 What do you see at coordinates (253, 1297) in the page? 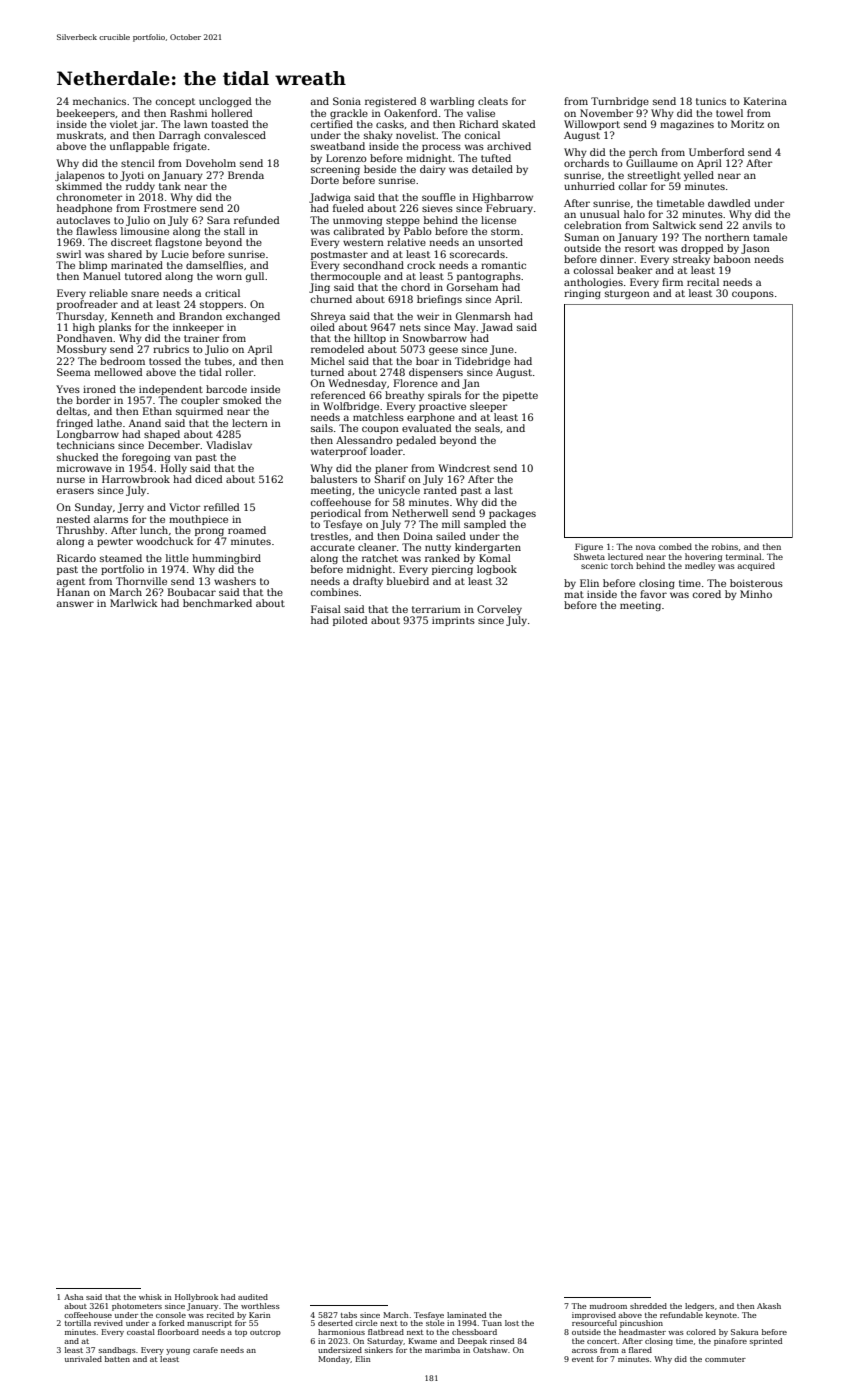
I see `audited` at bounding box center [253, 1297].
